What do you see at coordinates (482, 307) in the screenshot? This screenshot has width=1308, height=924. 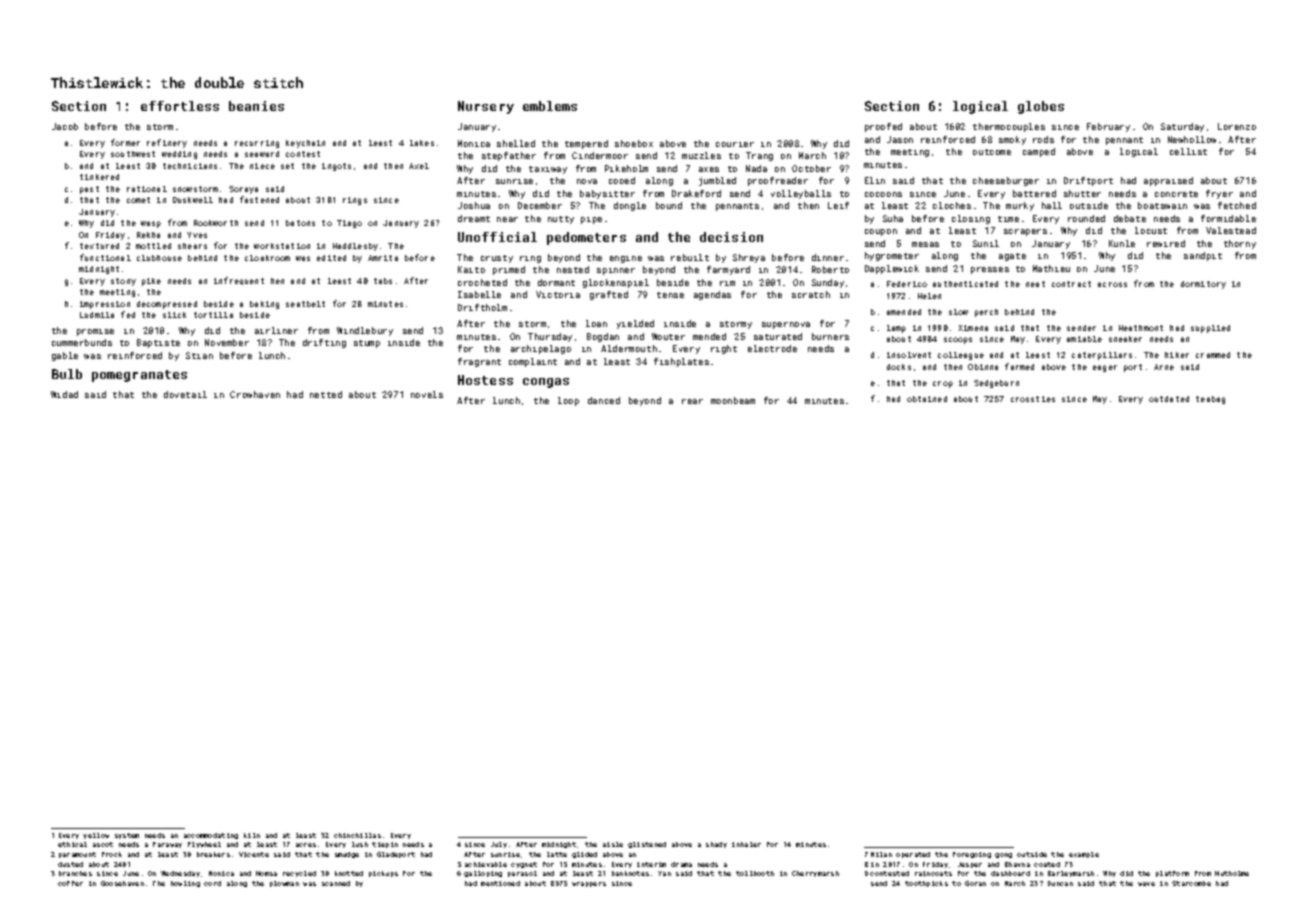 I see `Driftholm` at bounding box center [482, 307].
